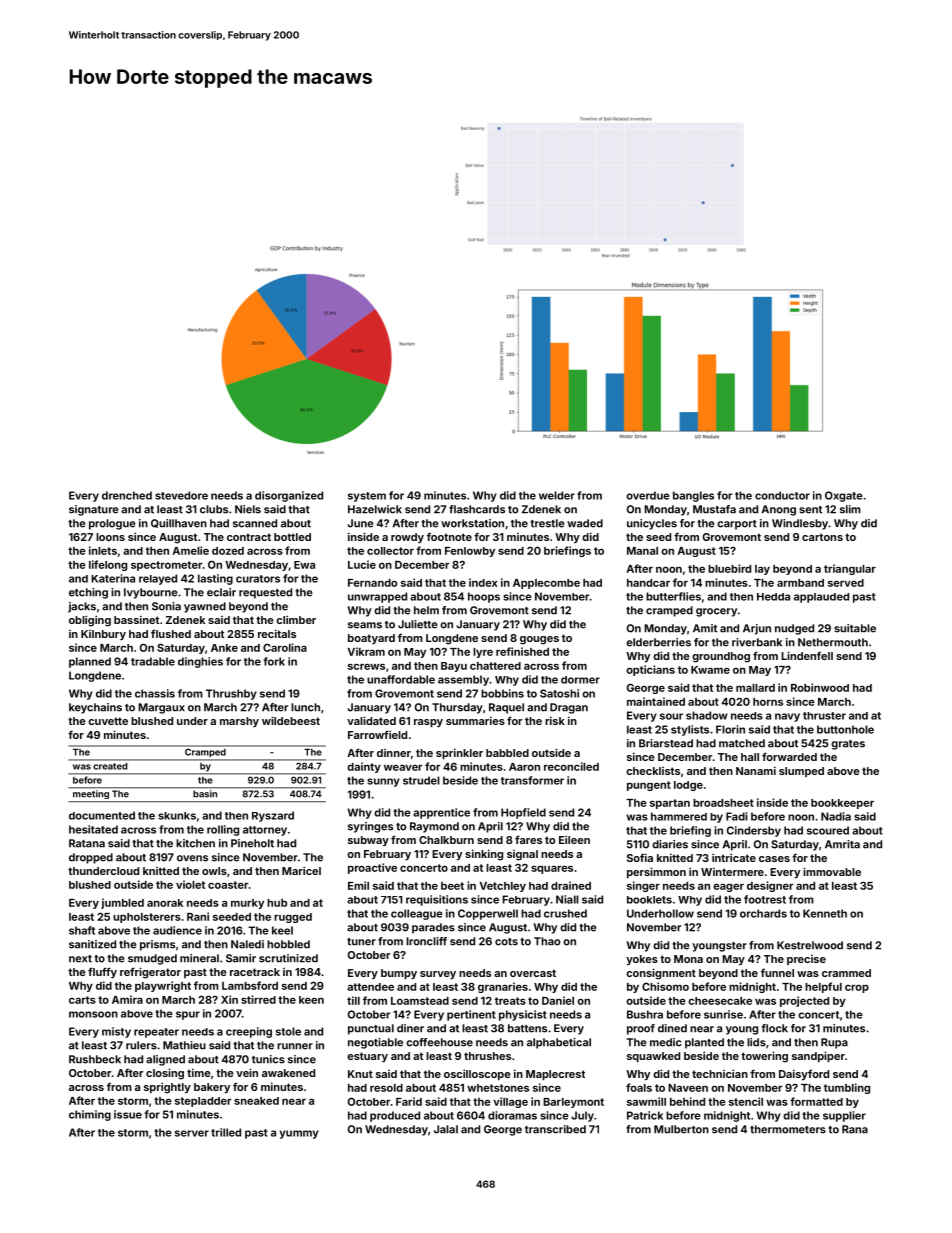 Image resolution: width=952 pixels, height=1233 pixels. I want to click on crammed, so click(846, 973).
